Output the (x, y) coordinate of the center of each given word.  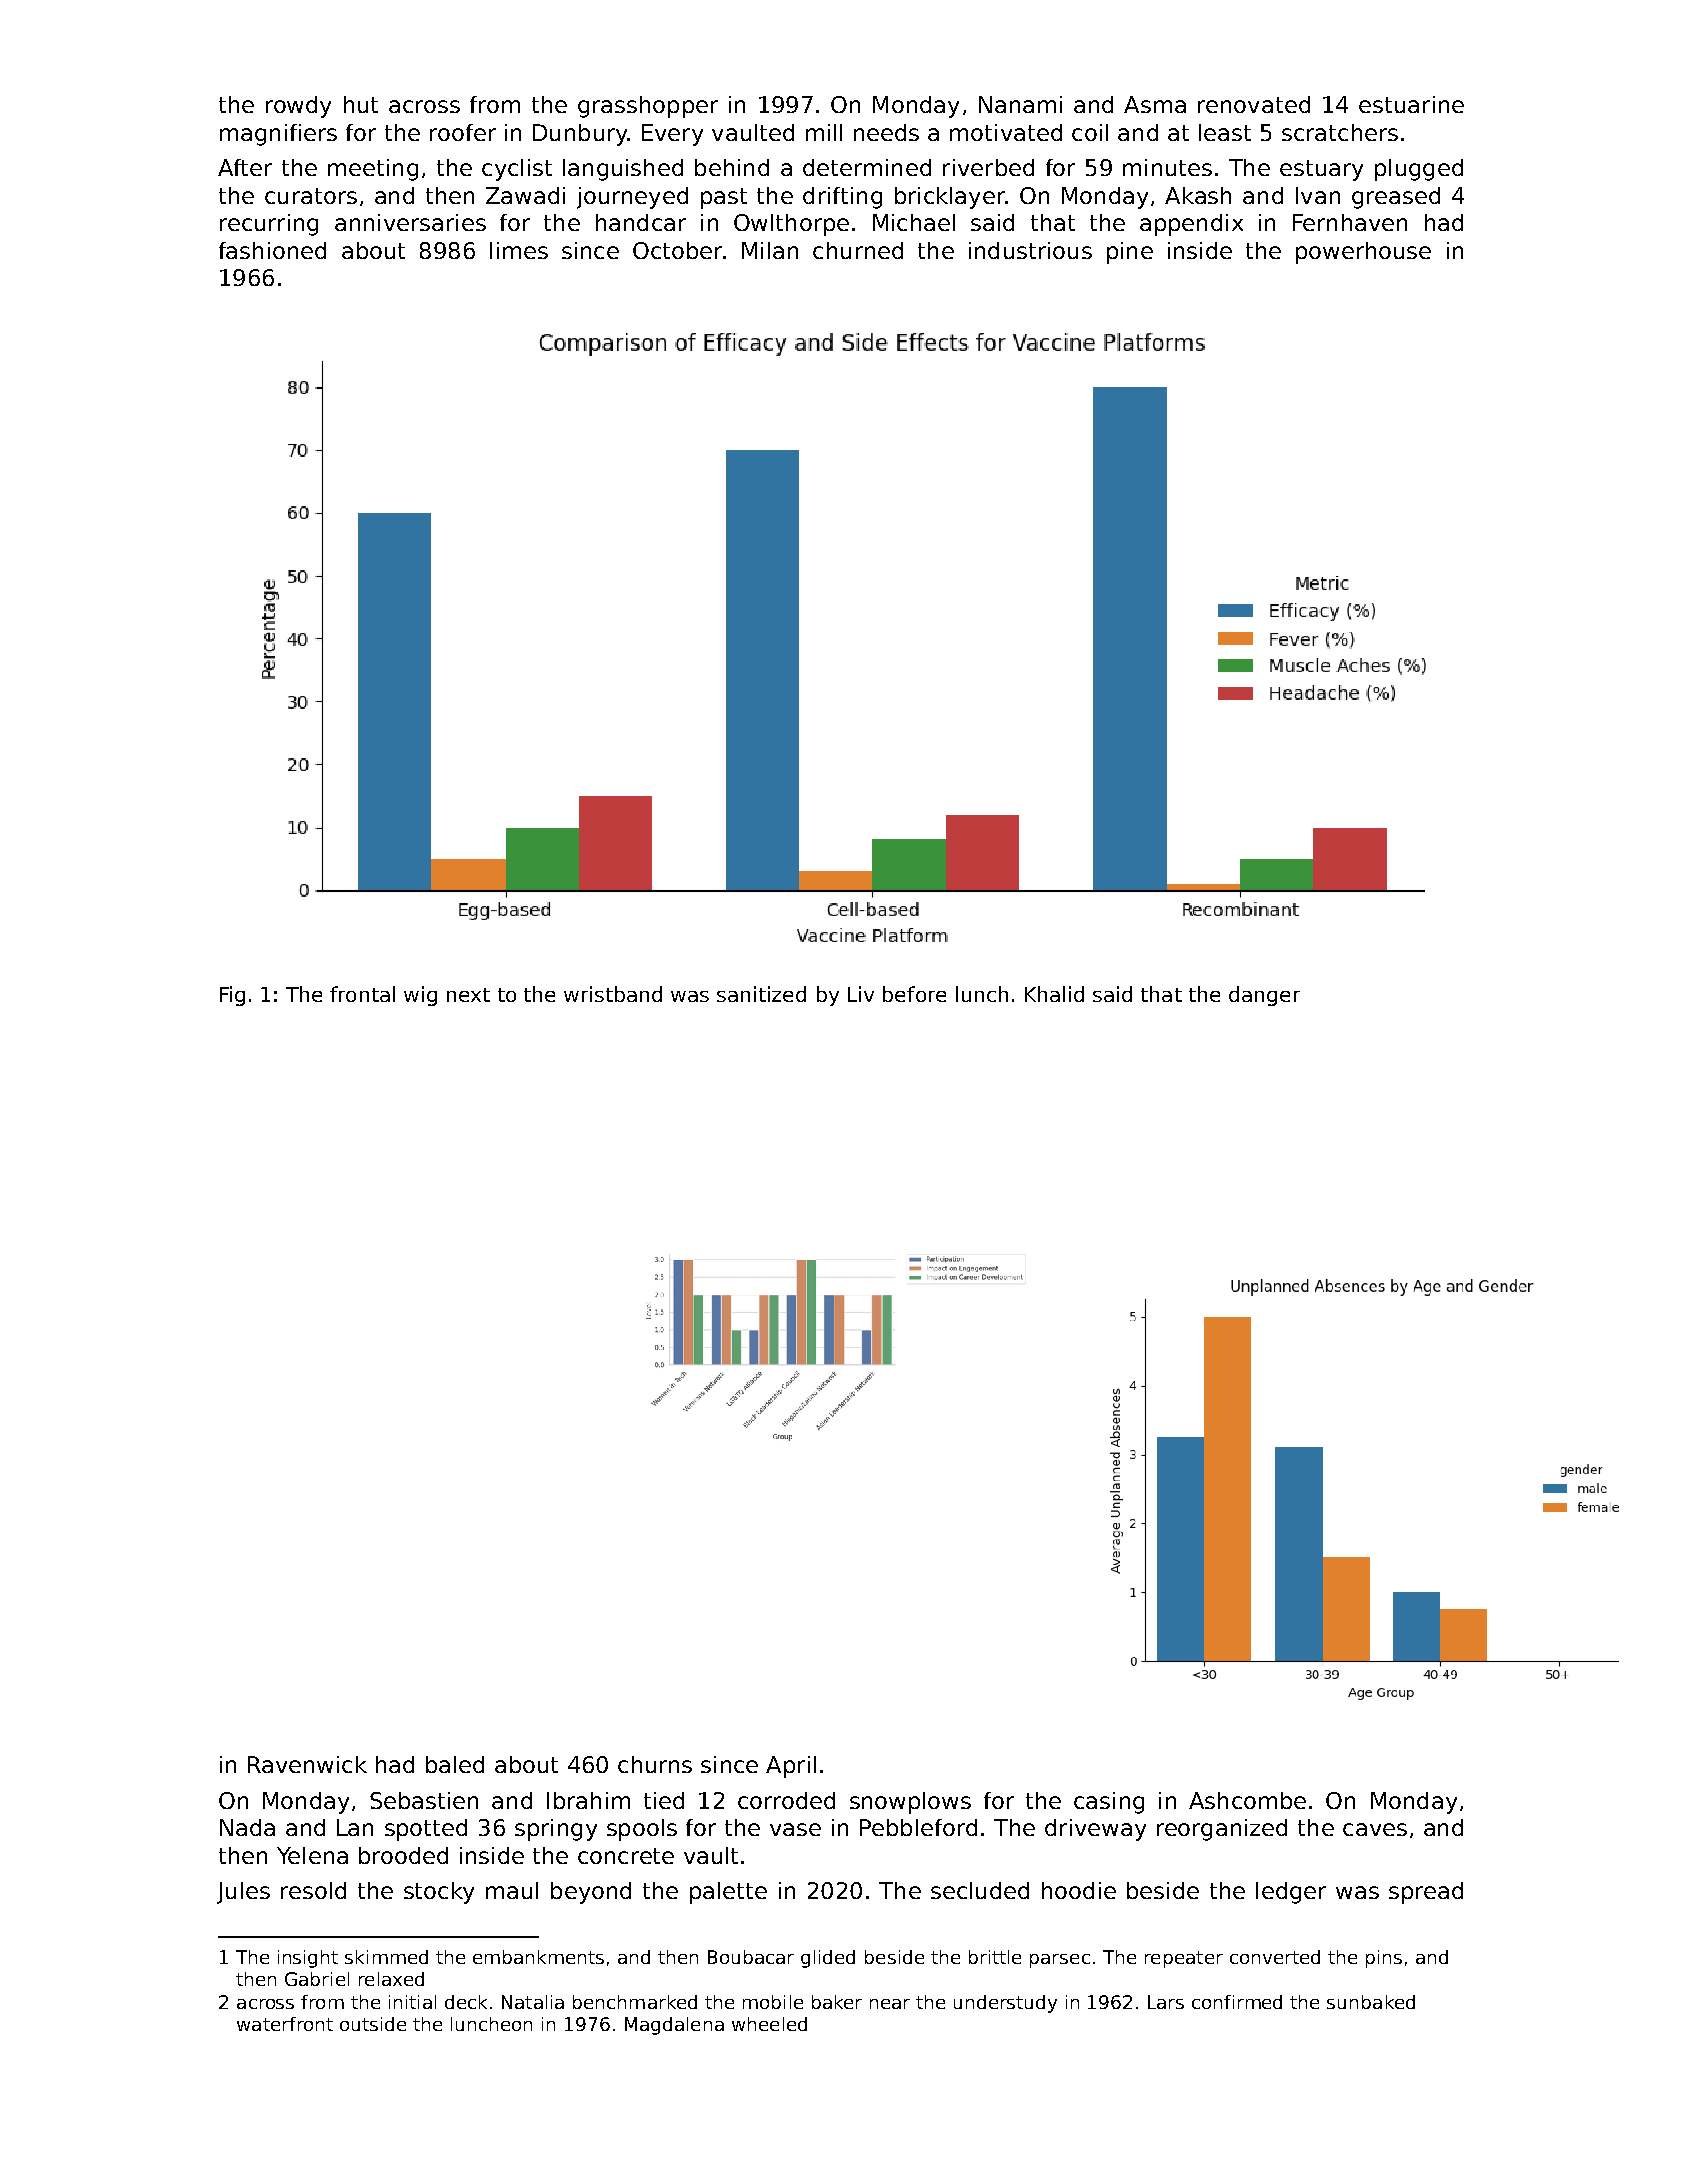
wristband (613, 994)
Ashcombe (1247, 1800)
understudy (1005, 2004)
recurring (269, 225)
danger (1264, 996)
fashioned (272, 250)
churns (655, 1764)
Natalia (533, 2002)
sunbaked (1371, 2002)
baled (455, 1764)
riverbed (988, 167)
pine (1130, 253)
